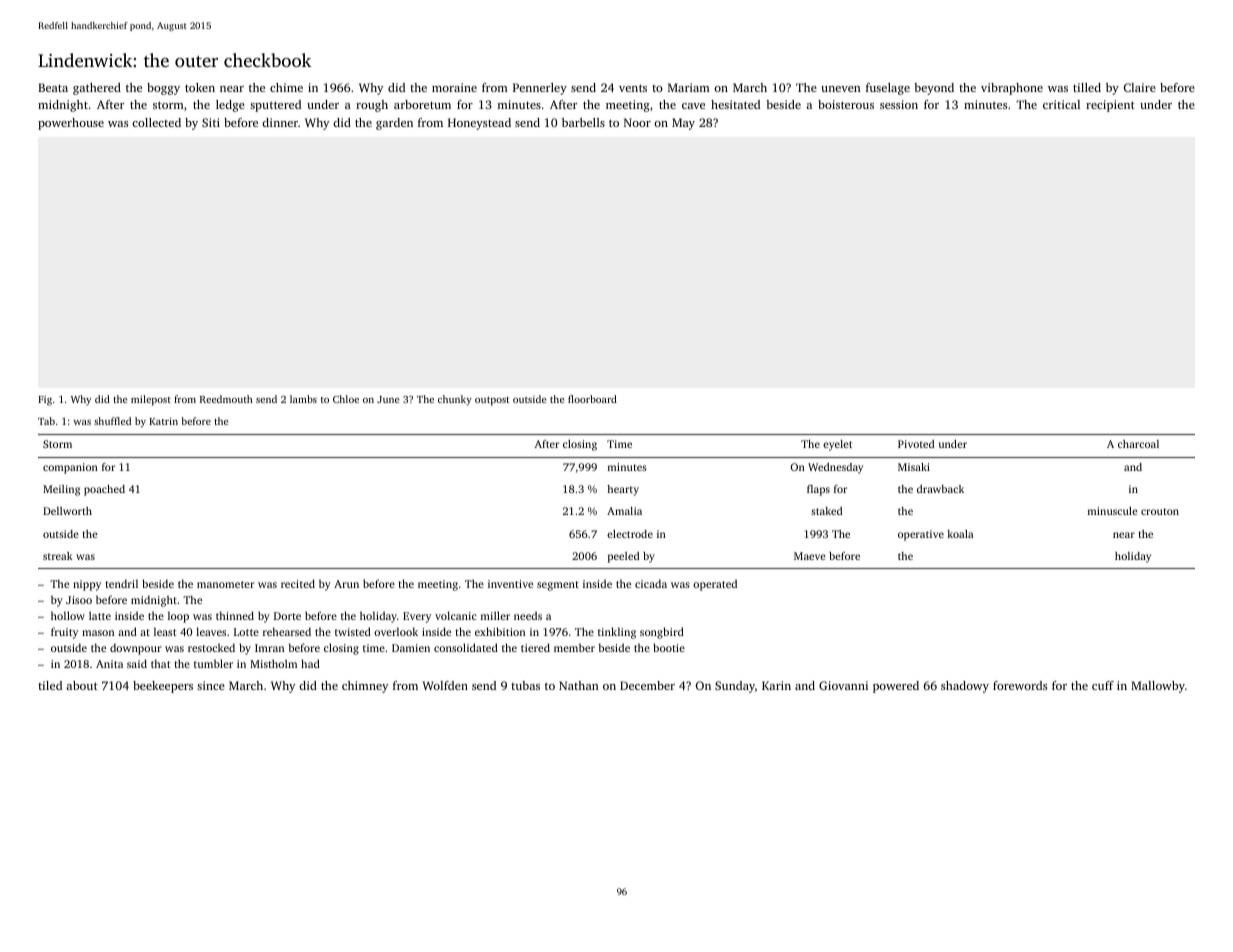 The image size is (1233, 952). What do you see at coordinates (211, 685) in the screenshot?
I see `since` at bounding box center [211, 685].
